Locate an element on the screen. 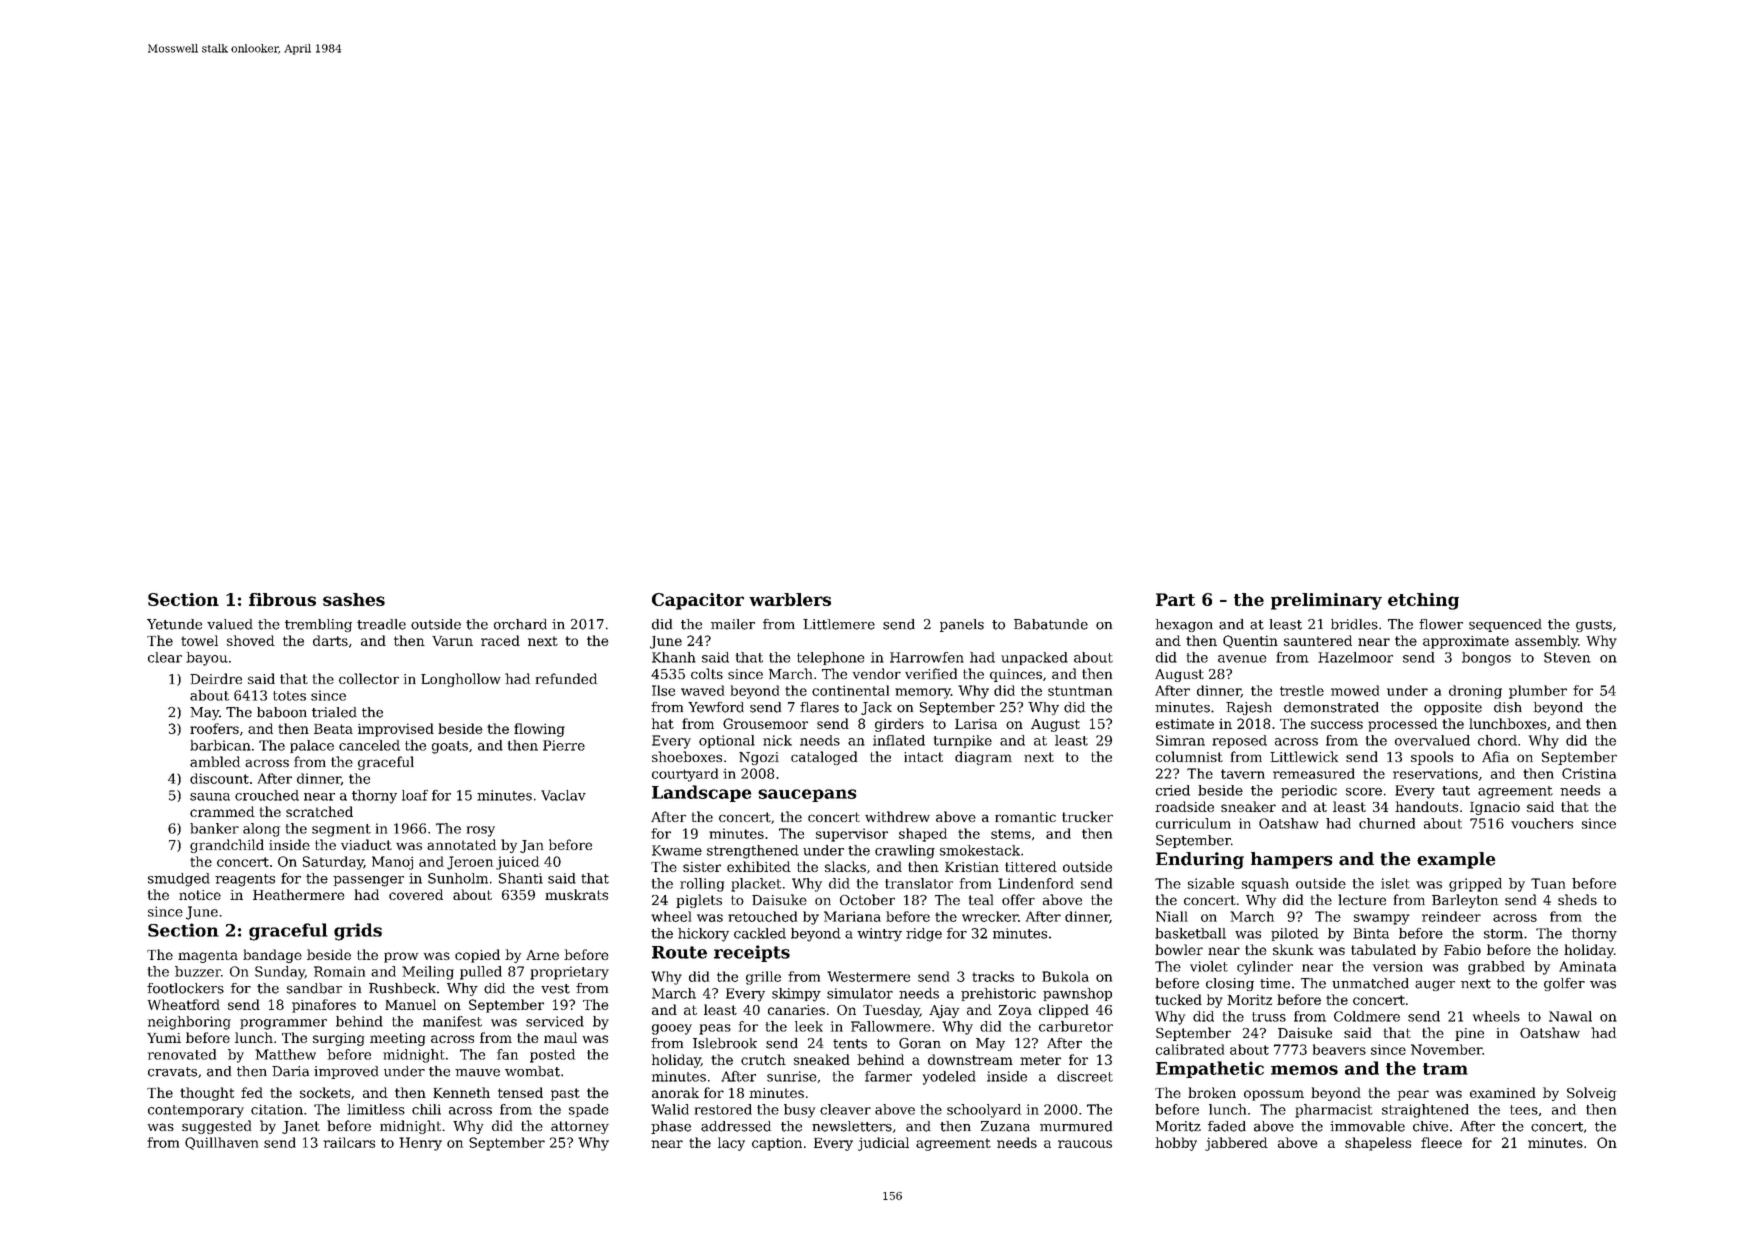 This screenshot has height=1247, width=1764. optional is located at coordinates (727, 741).
